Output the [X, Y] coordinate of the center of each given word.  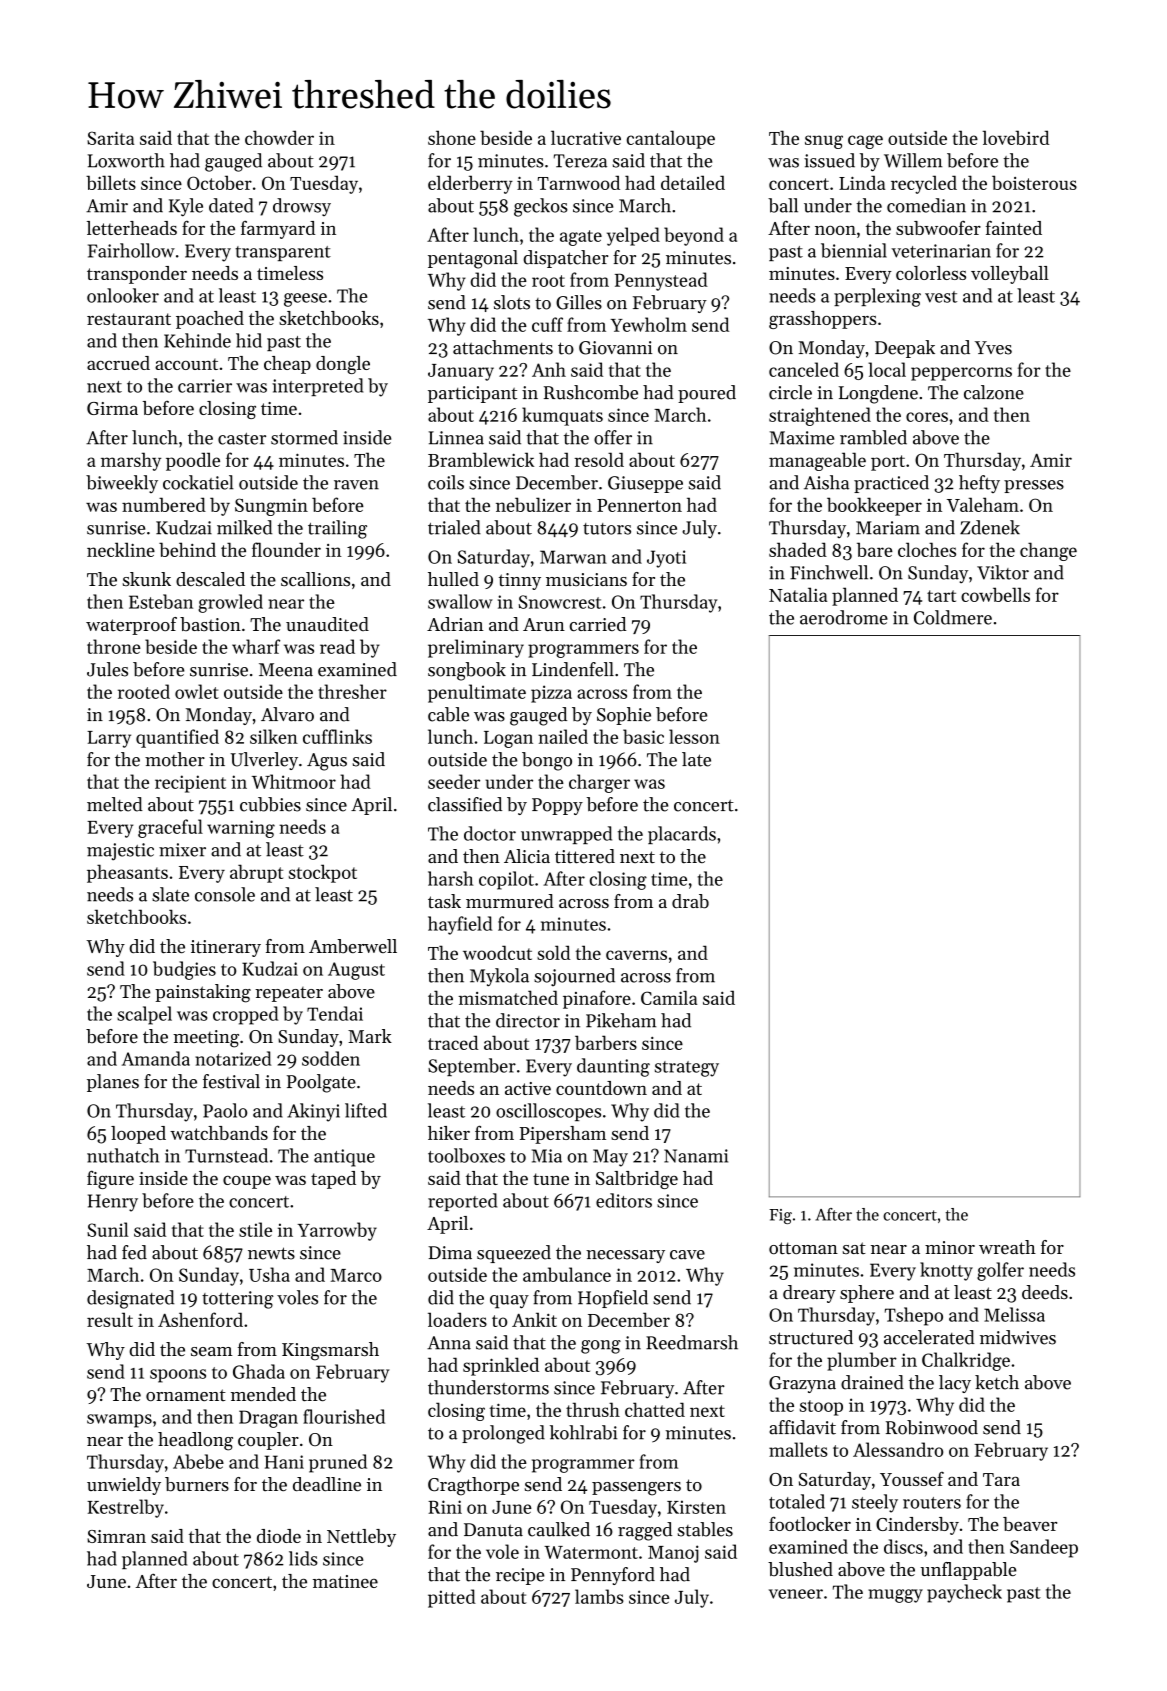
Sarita [110, 138]
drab [690, 901]
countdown [601, 1088]
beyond [694, 236]
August [356, 971]
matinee [345, 1581]
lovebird [1015, 137]
